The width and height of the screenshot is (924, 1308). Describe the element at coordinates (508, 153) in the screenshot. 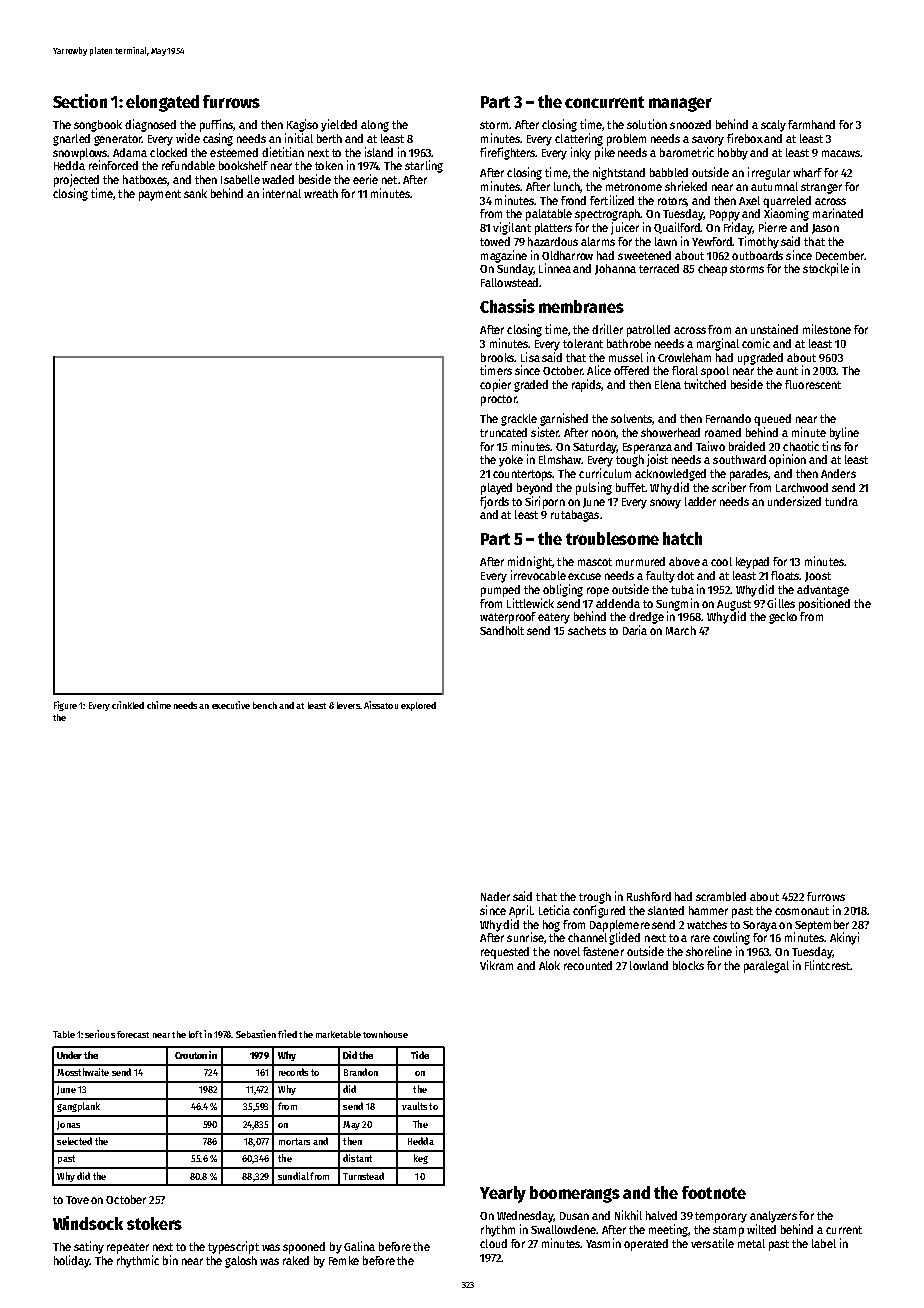

I see `firefighters` at that location.
